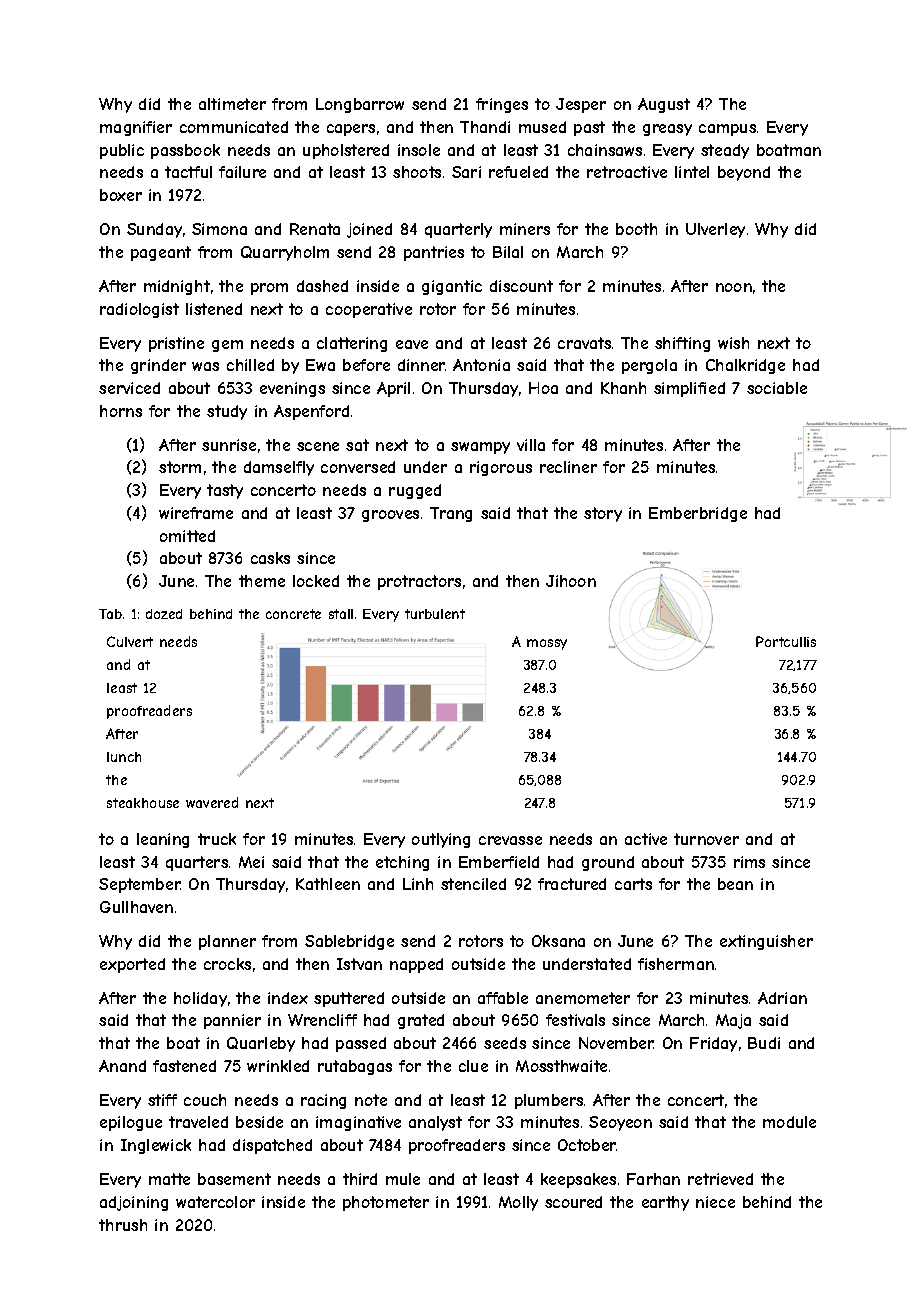 This screenshot has width=924, height=1308. Describe the element at coordinates (369, 230) in the screenshot. I see `joined` at that location.
